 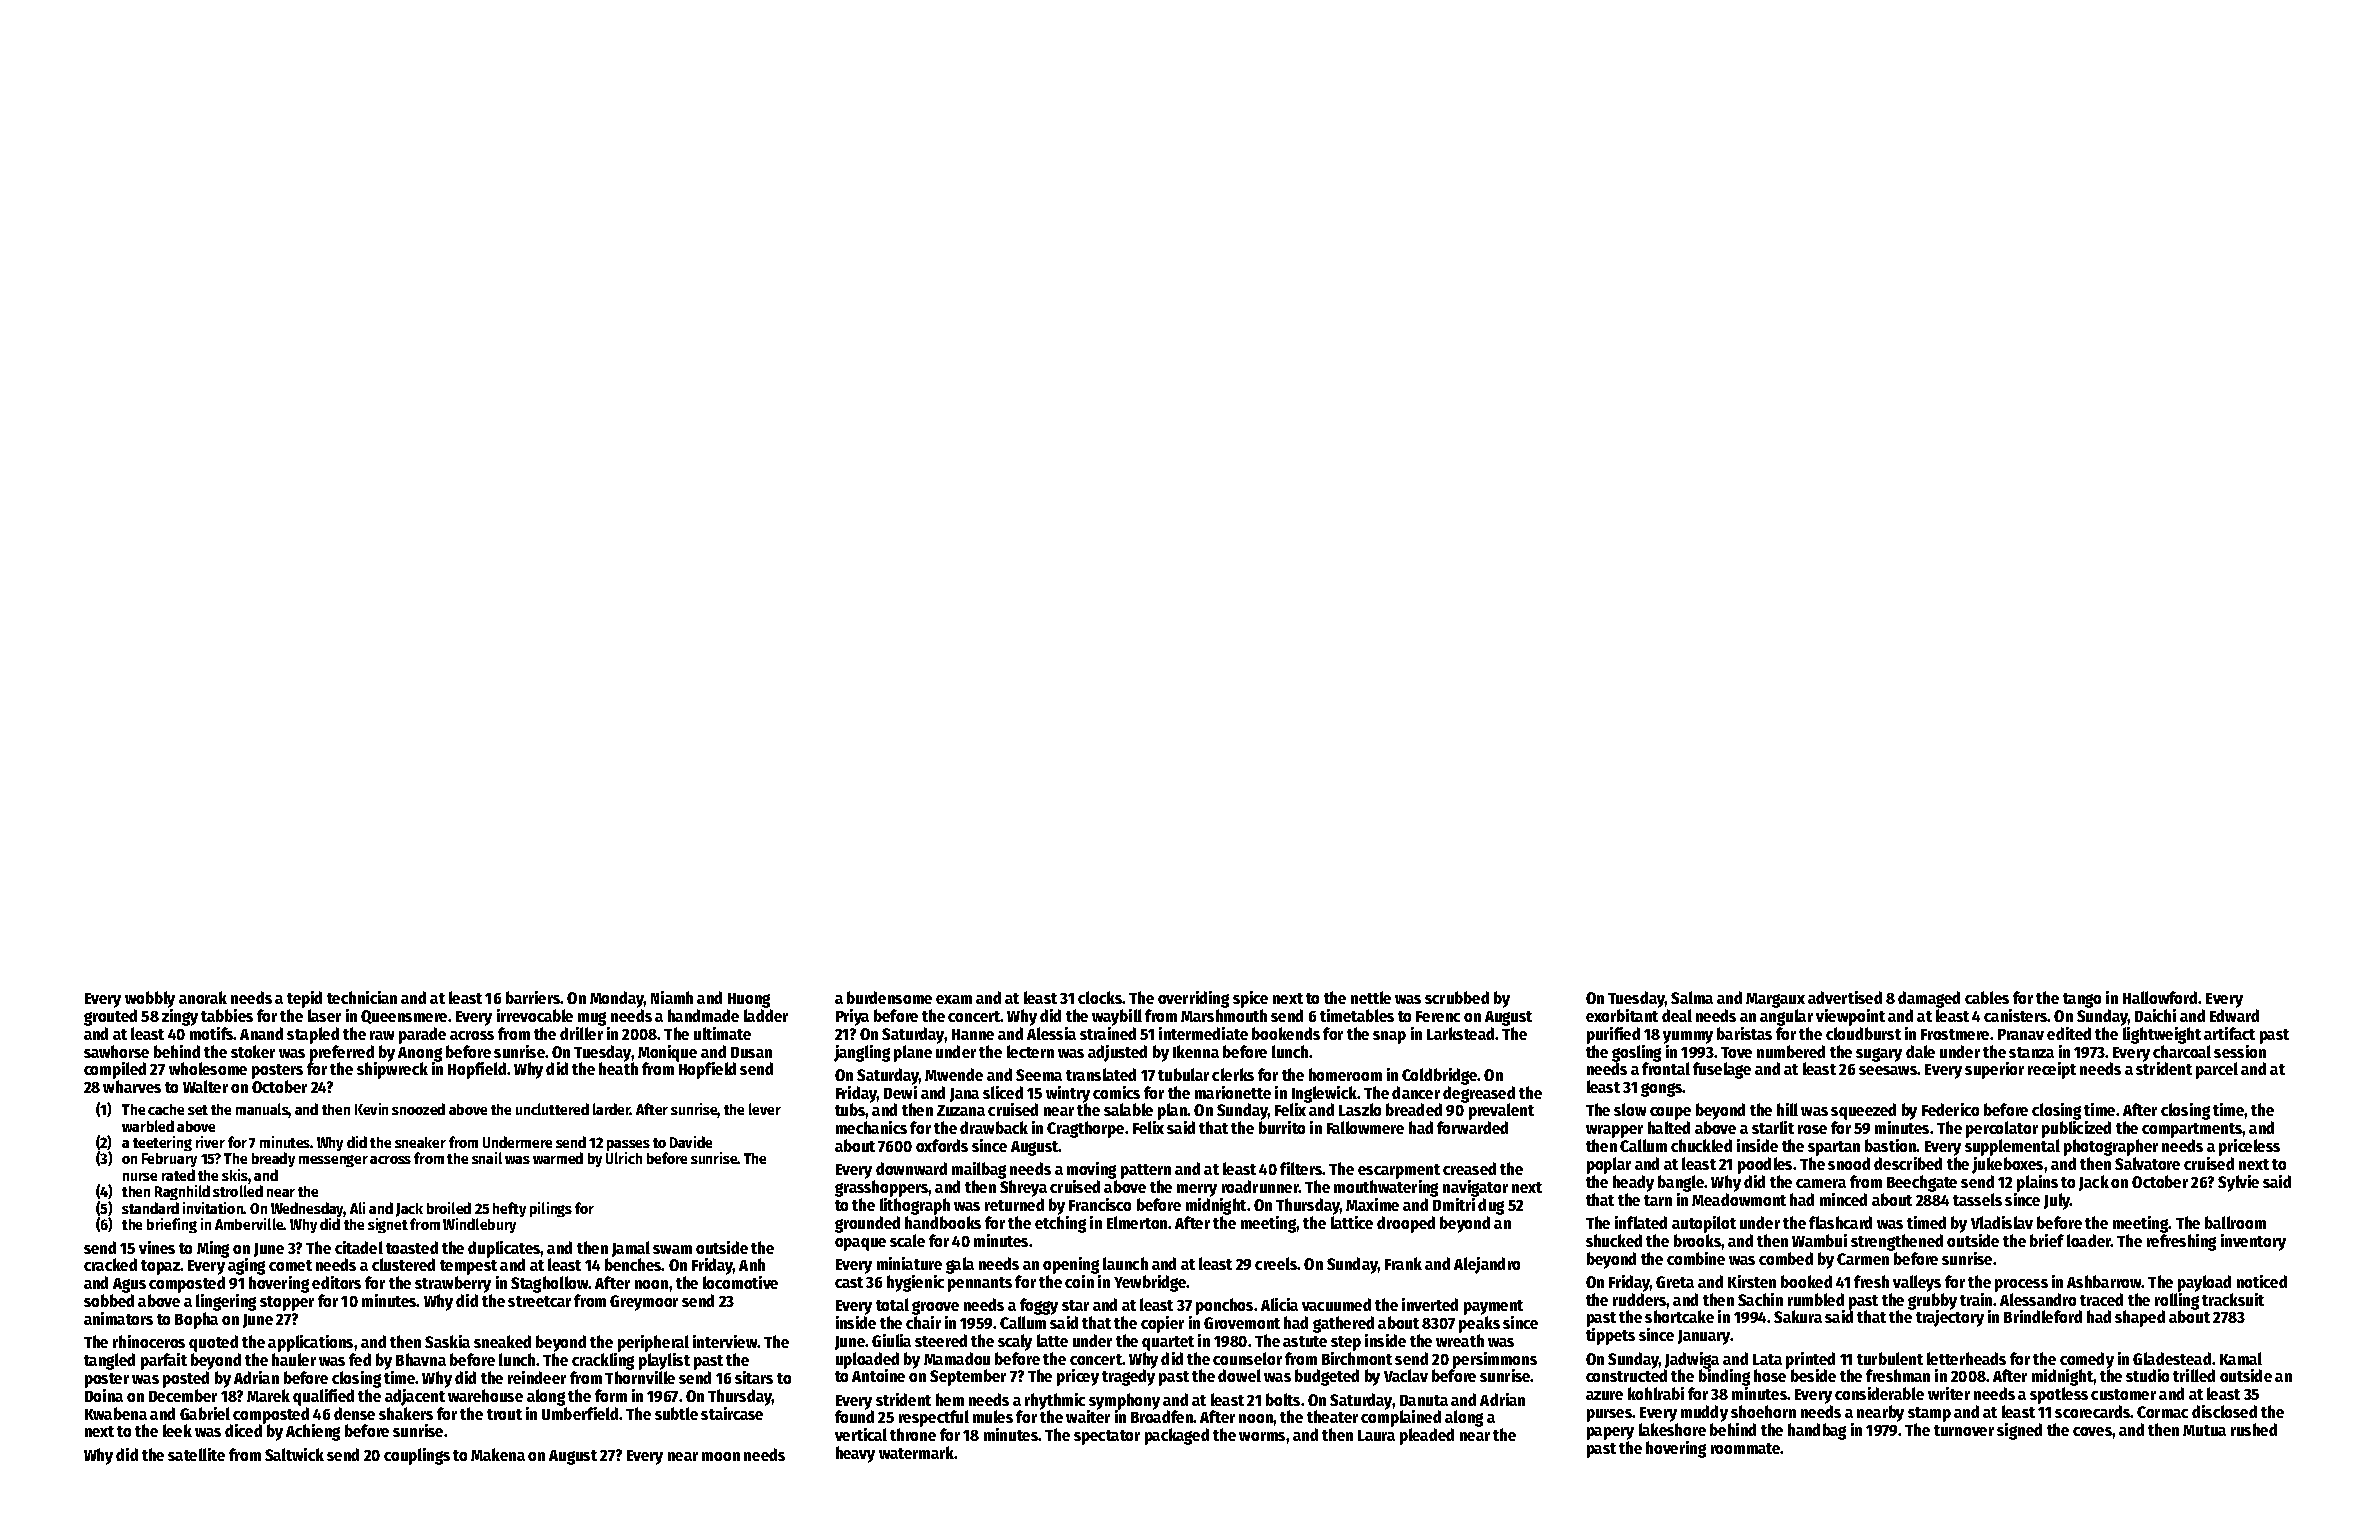 I want to click on heavy, so click(x=855, y=1454).
